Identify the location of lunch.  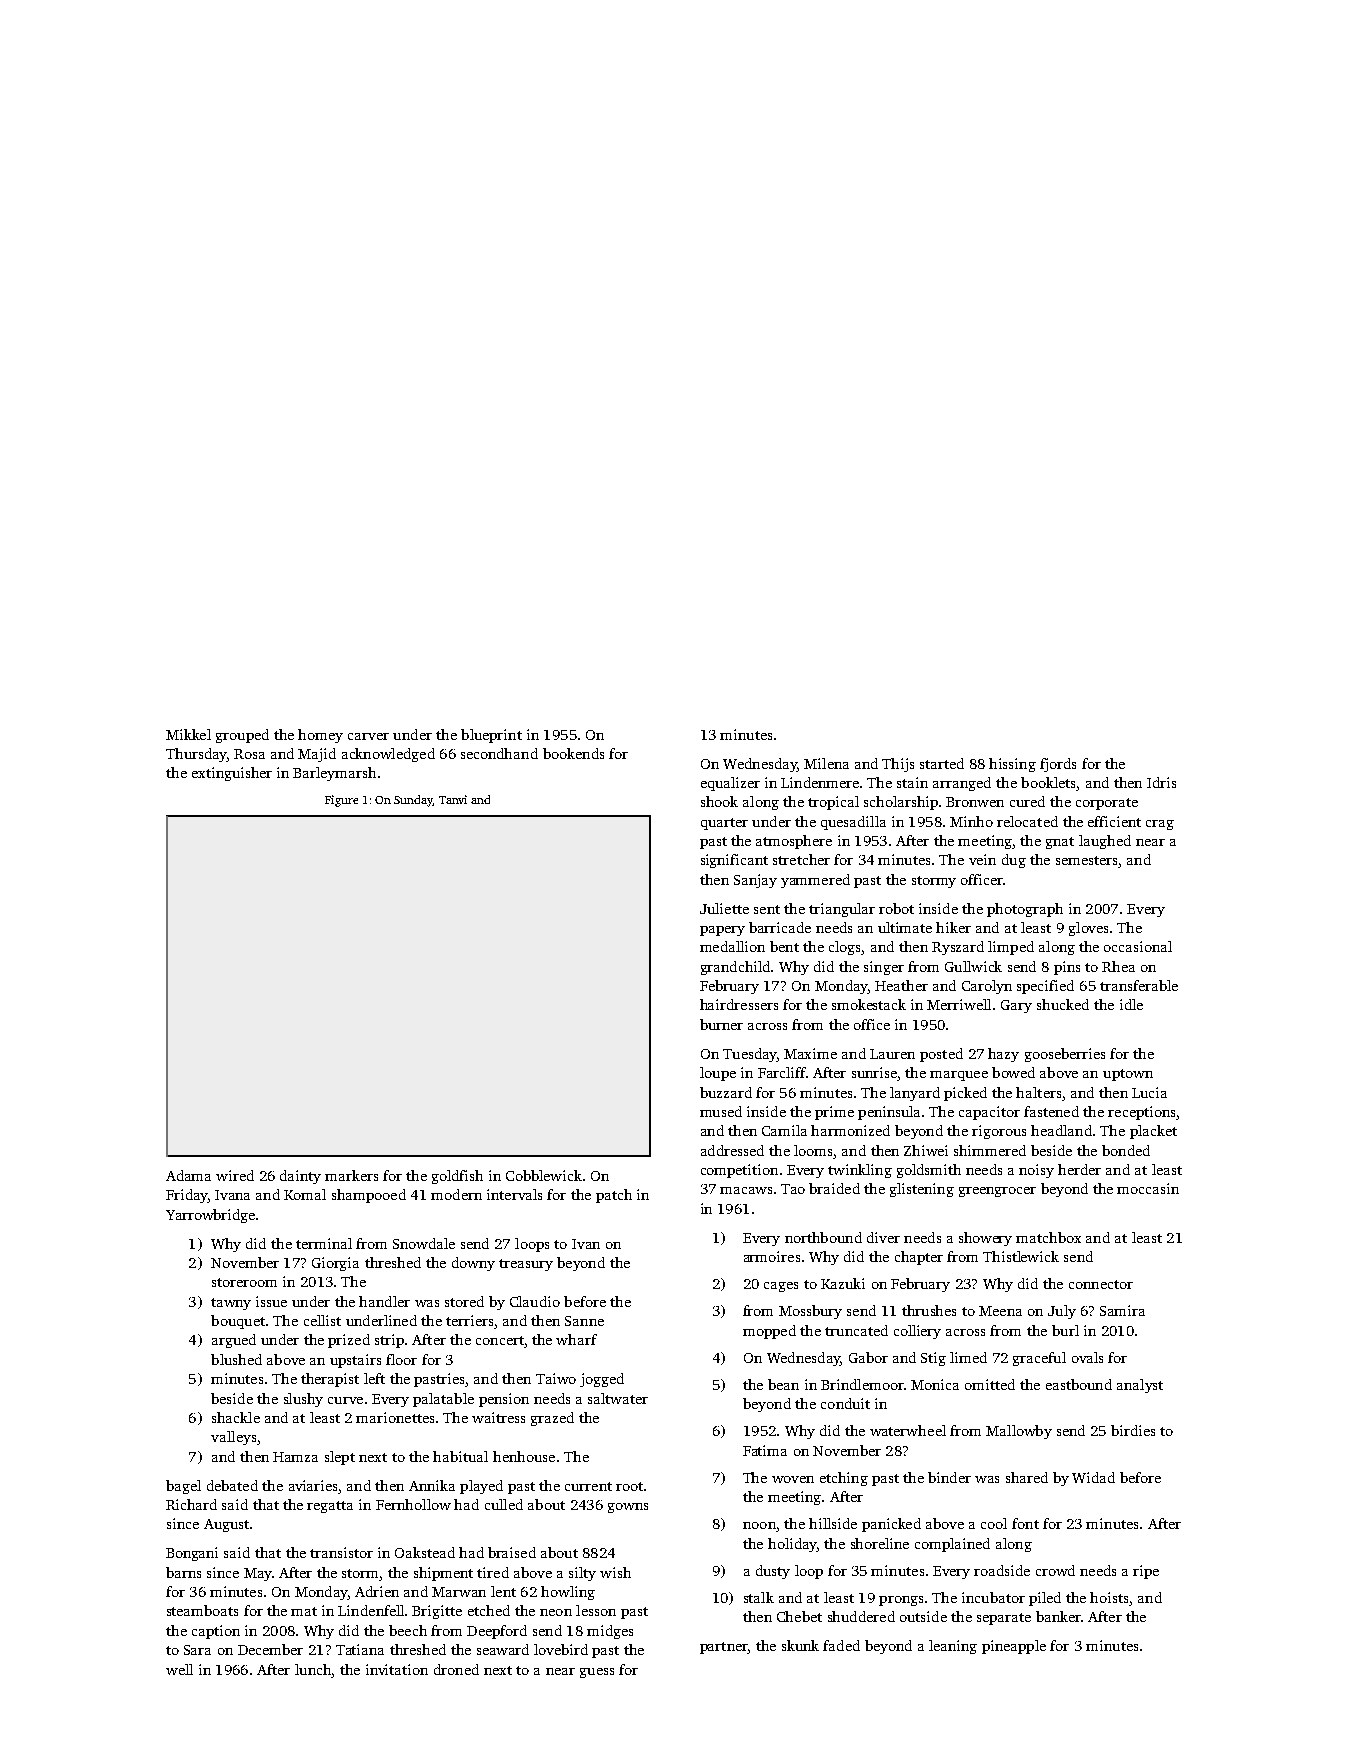
(313, 1669).
